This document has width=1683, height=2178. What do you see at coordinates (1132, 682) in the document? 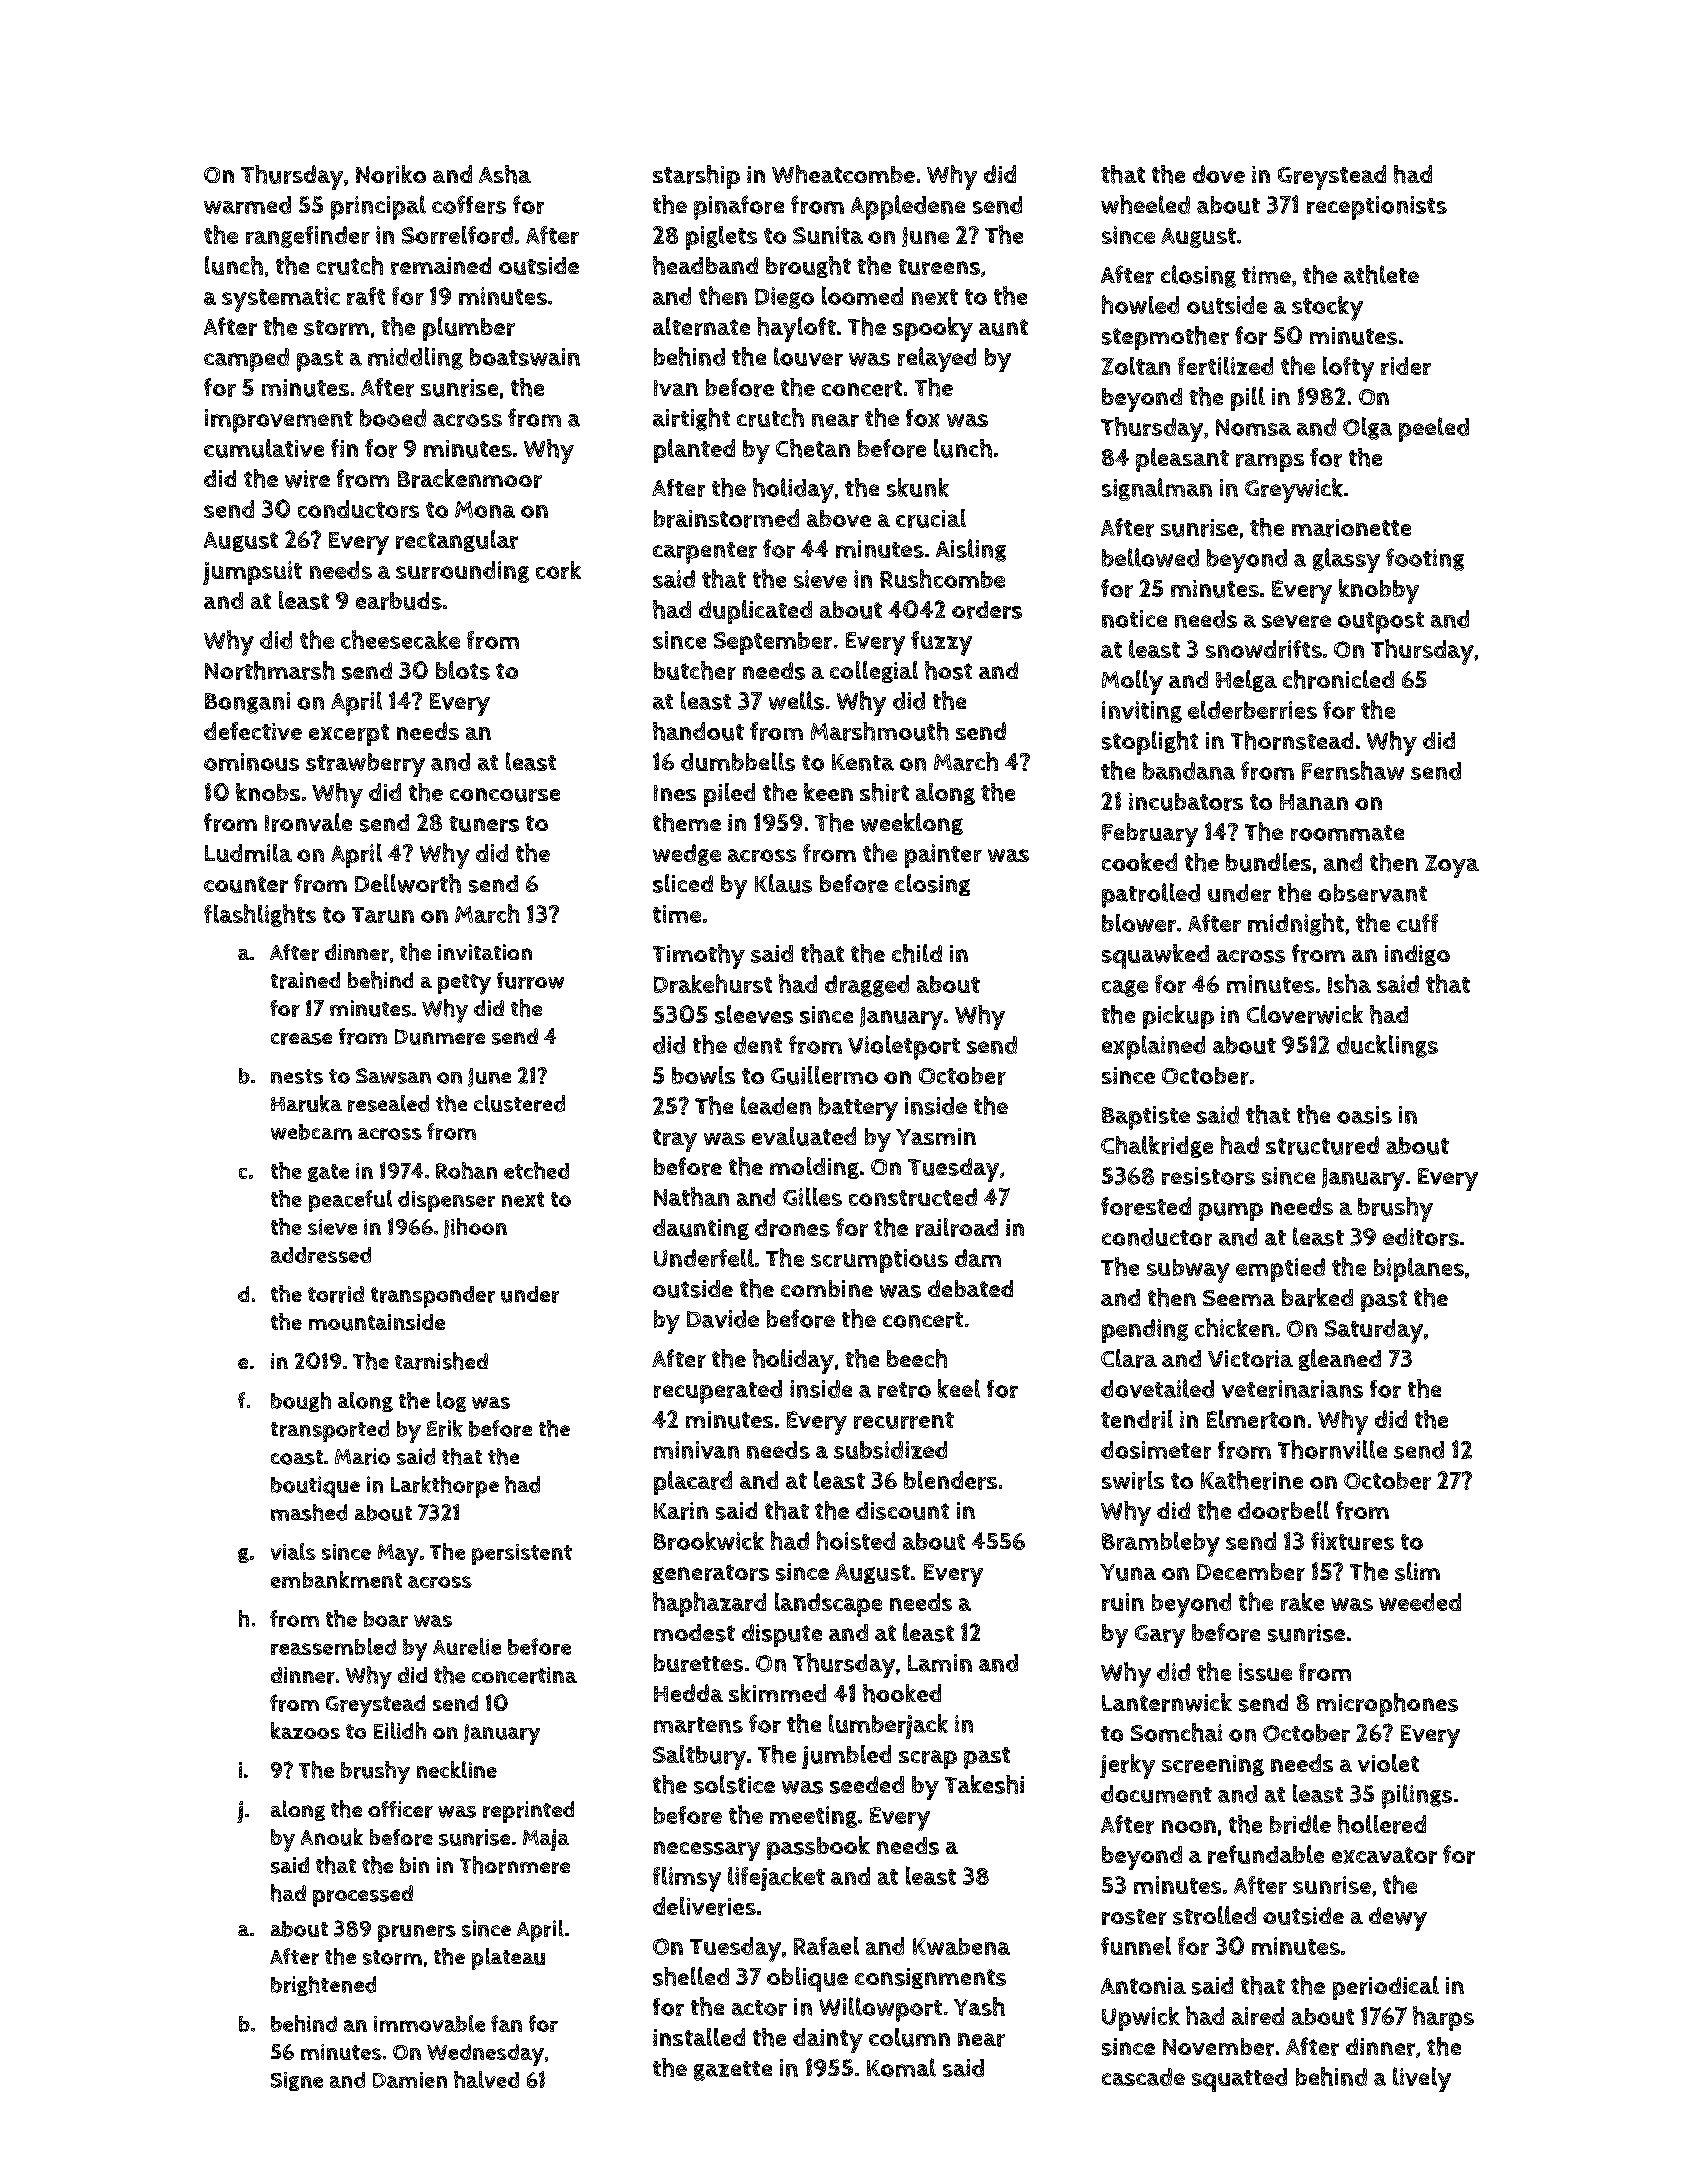
I see `Molly` at bounding box center [1132, 682].
